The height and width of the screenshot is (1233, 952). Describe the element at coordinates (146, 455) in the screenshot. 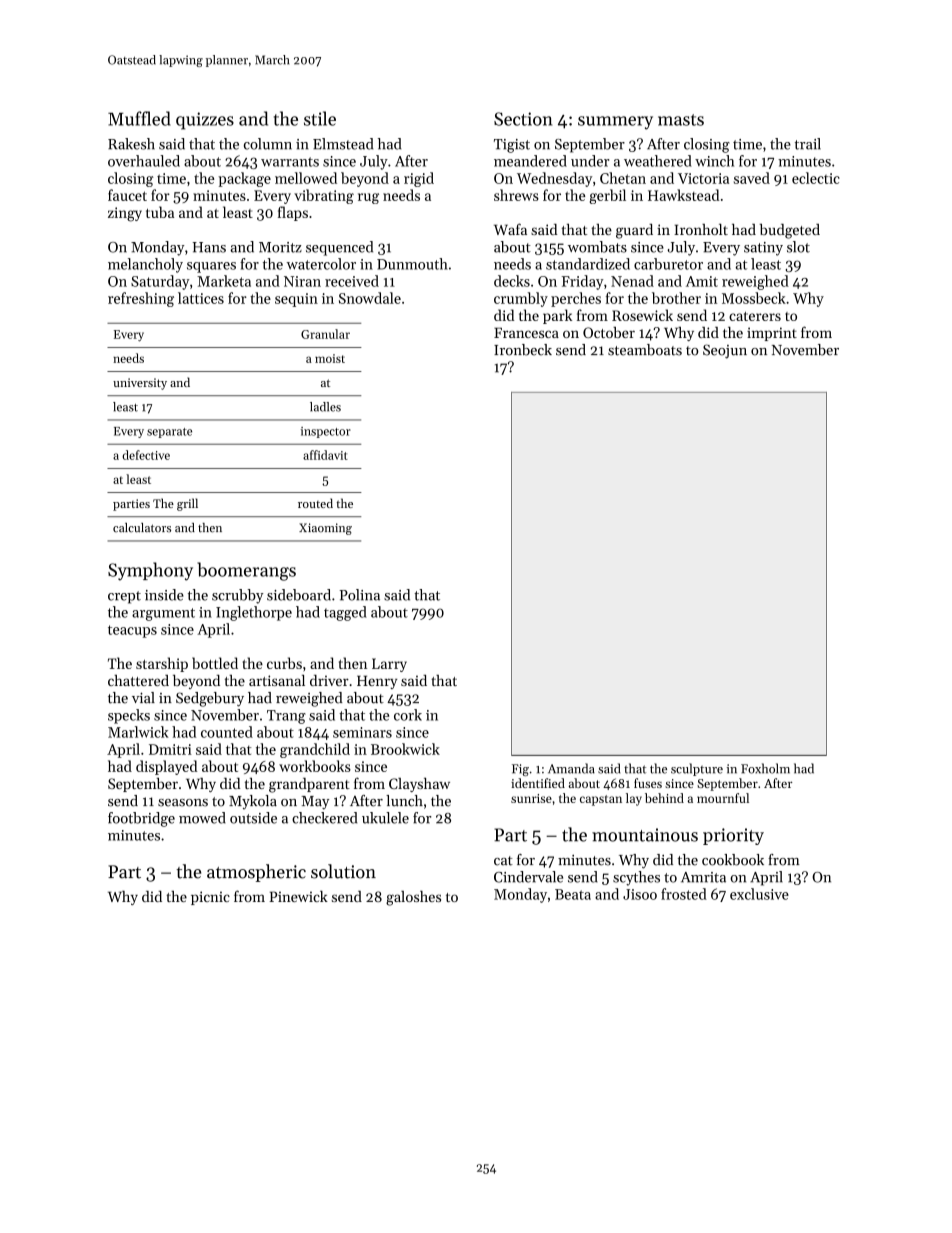

I see `defective` at that location.
